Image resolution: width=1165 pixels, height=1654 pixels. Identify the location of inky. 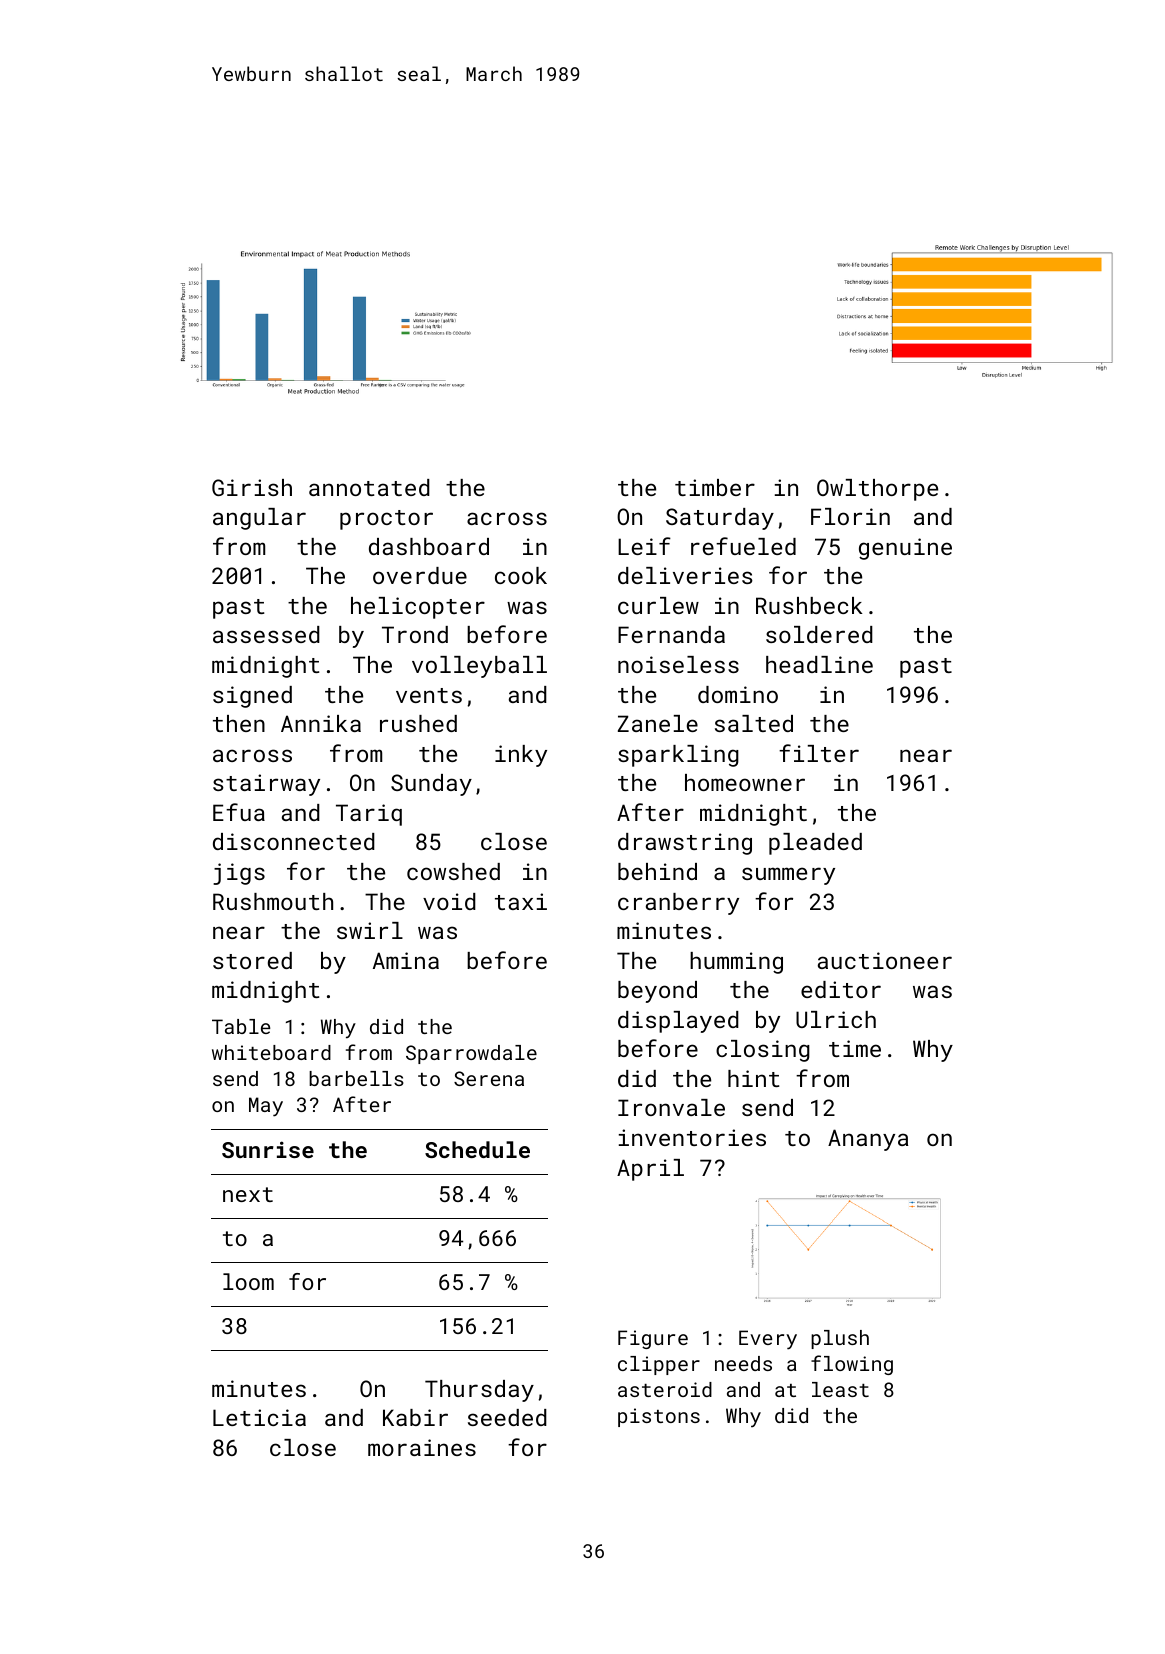
(521, 756).
